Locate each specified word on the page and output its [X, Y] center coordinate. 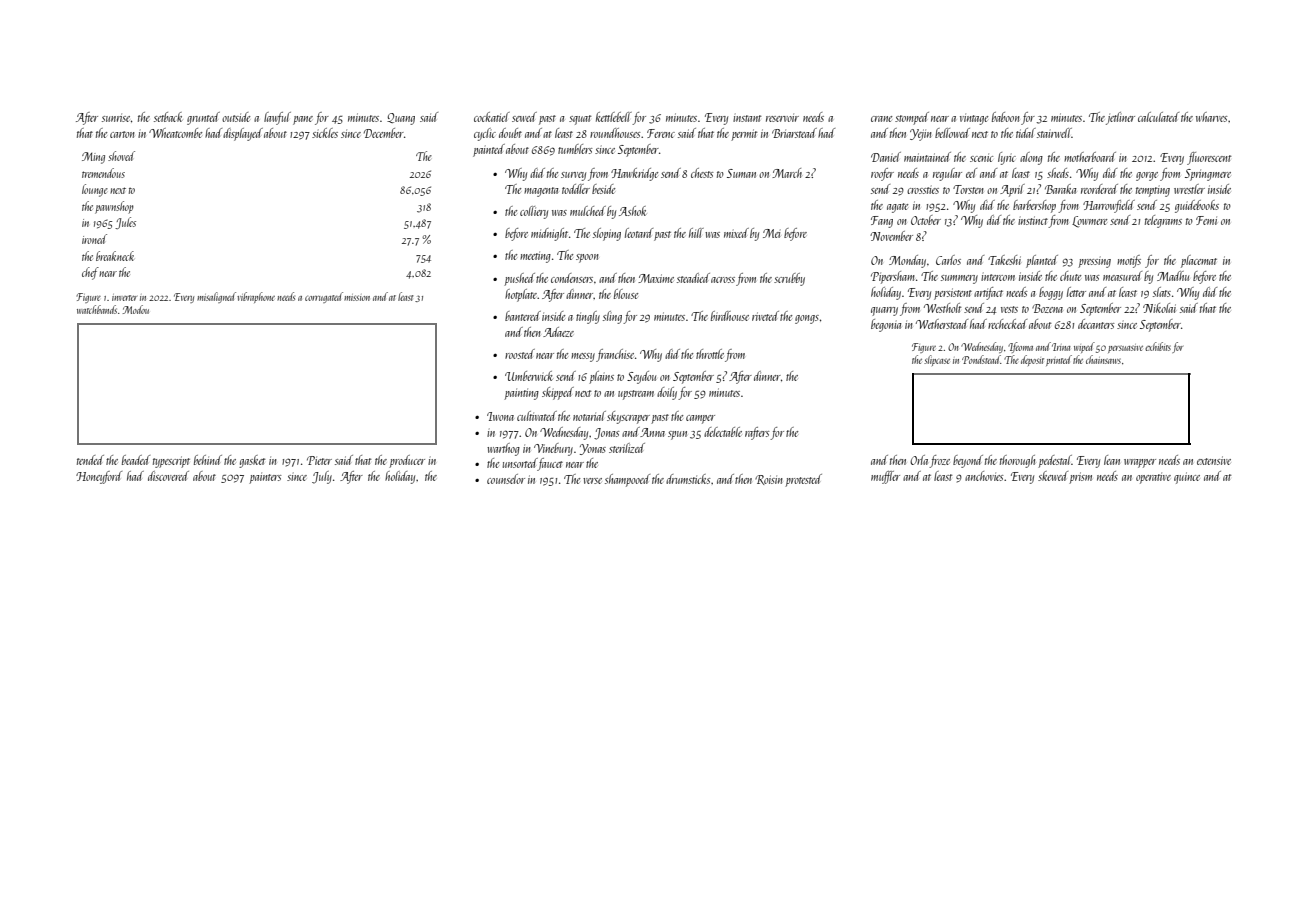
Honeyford [99, 477]
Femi [1206, 220]
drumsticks [688, 479]
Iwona [500, 416]
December [384, 133]
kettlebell [614, 117]
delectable [723, 432]
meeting [535, 257]
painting [521, 394]
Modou [136, 309]
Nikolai [1159, 308]
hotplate [521, 295]
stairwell [1054, 133]
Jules [125, 223]
